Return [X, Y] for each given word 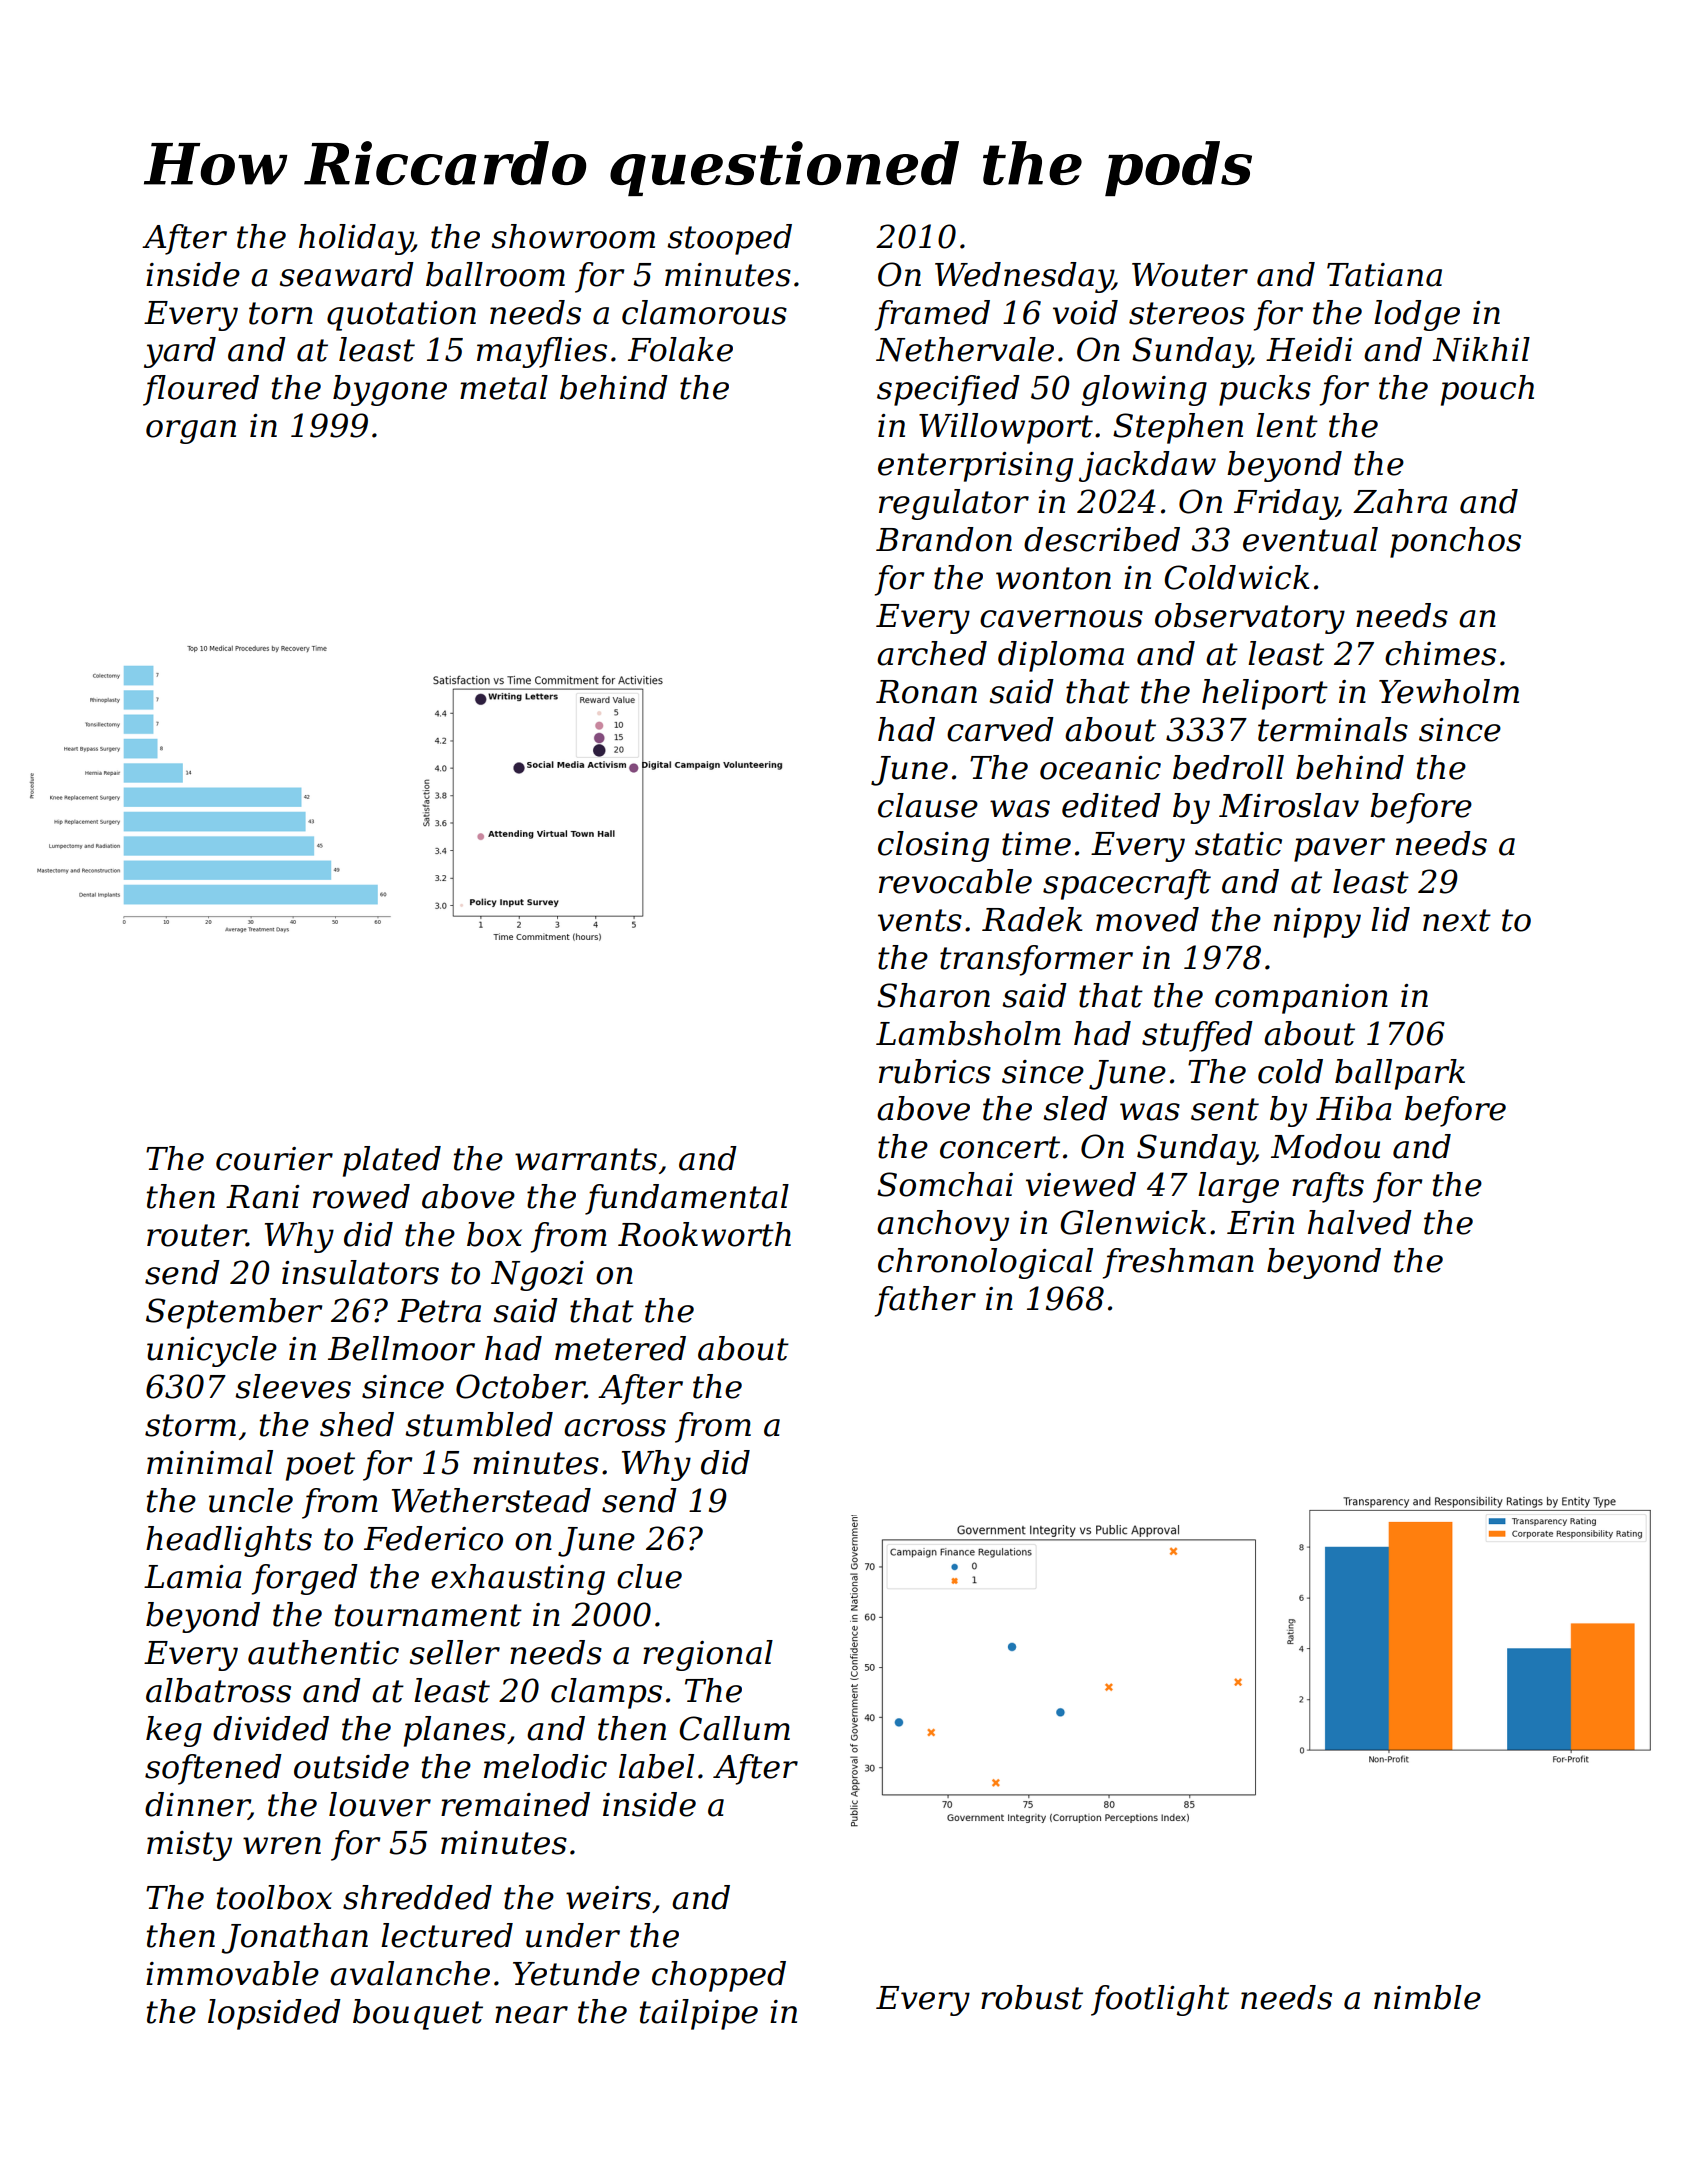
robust [1032, 1997]
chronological [985, 1263]
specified [948, 390]
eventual [1310, 539]
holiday [355, 239]
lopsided [274, 2014]
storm [190, 1425]
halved [1360, 1222]
